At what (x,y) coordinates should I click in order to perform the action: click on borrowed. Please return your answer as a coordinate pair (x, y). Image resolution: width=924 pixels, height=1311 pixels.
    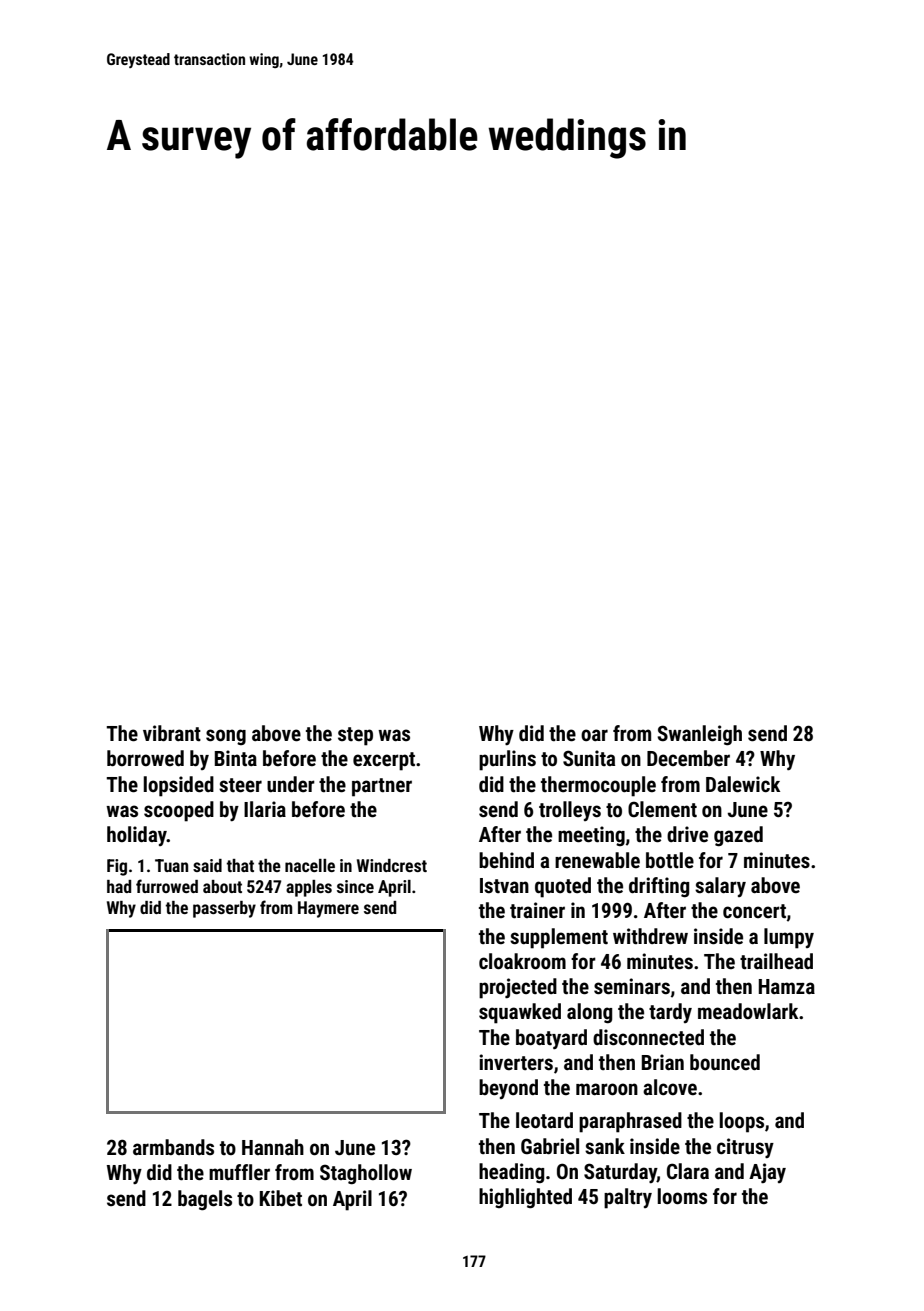
    Looking at the image, I should click on (145, 758).
